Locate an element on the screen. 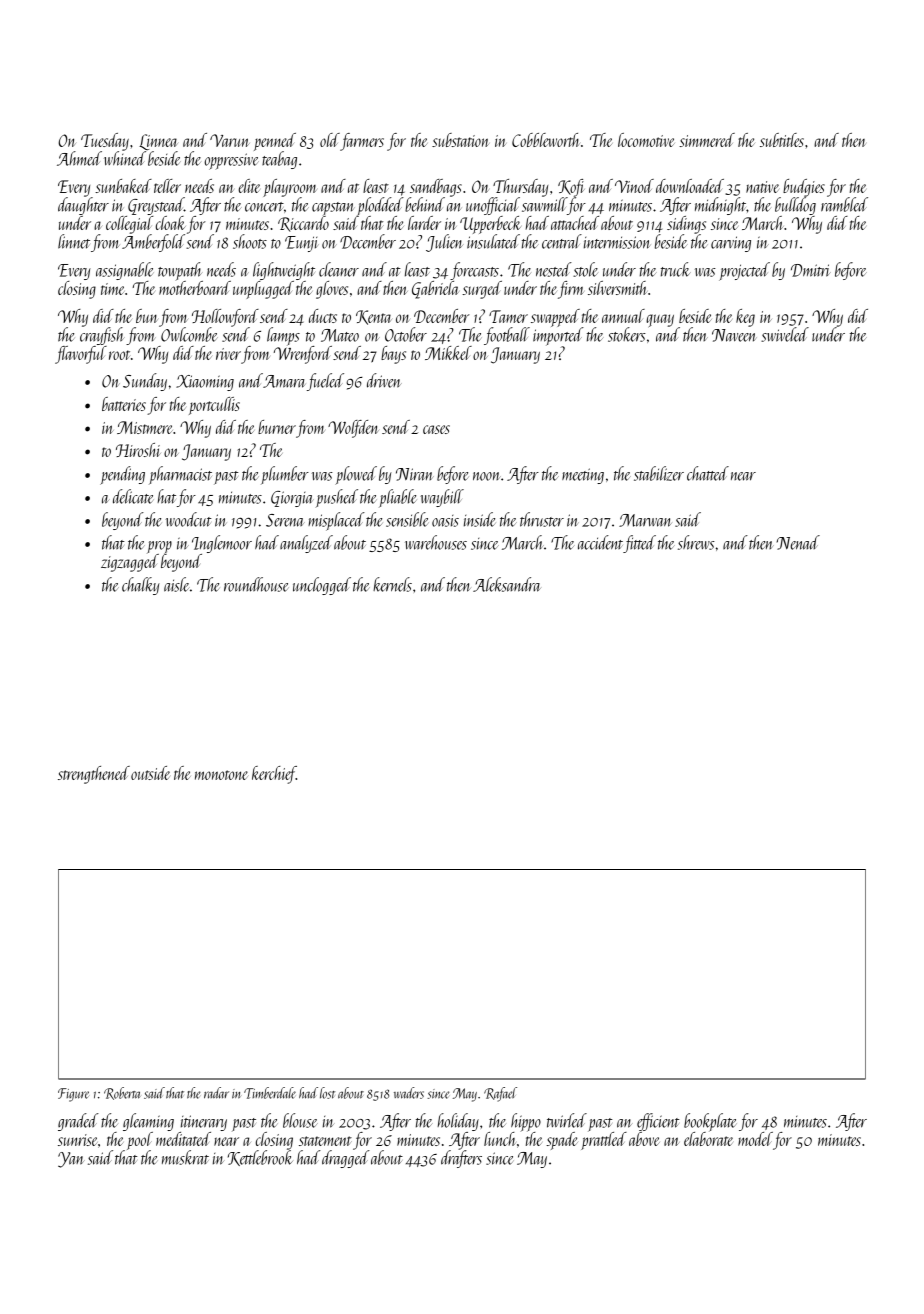  penned is located at coordinates (275, 142).
